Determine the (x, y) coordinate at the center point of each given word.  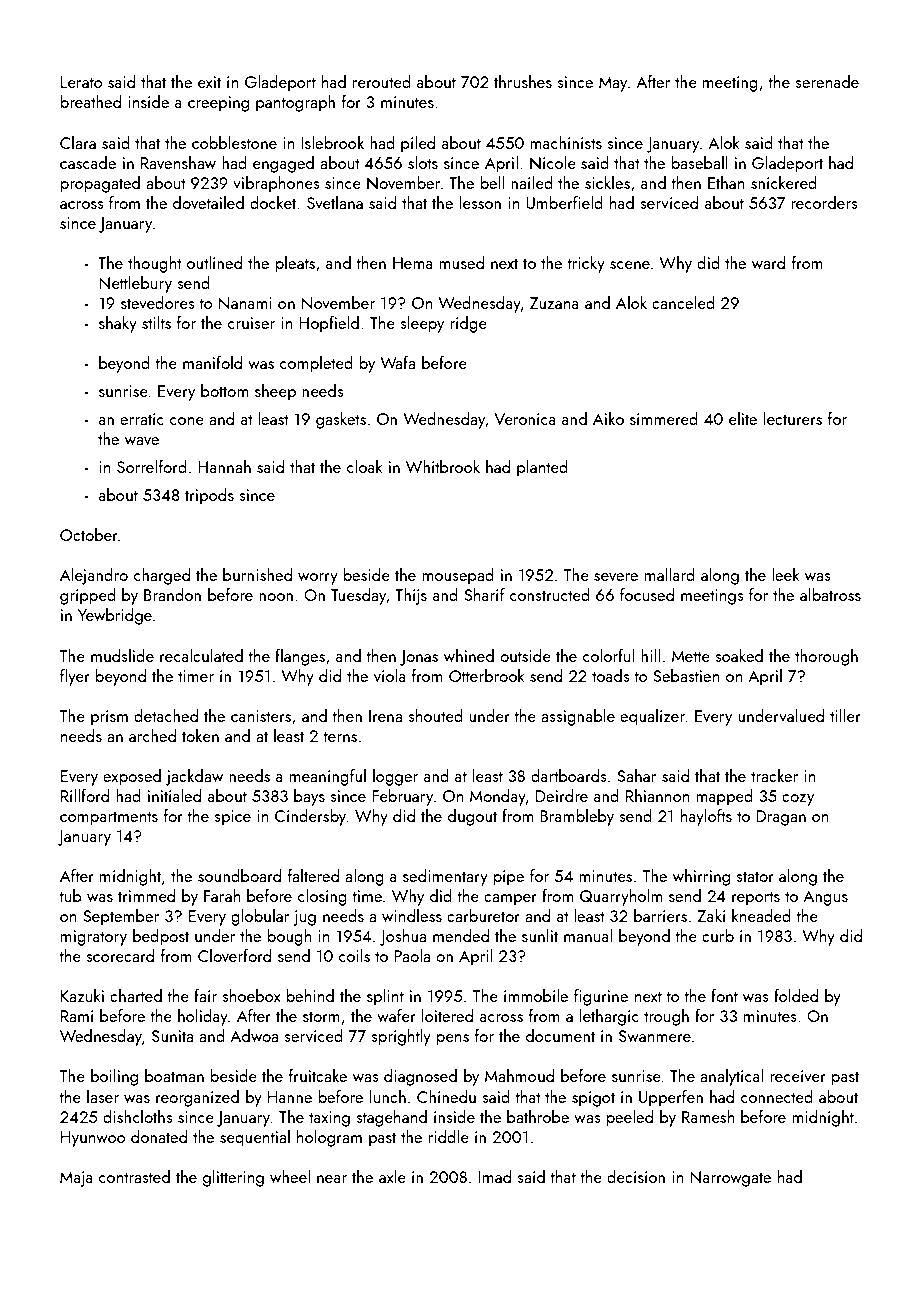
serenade (827, 81)
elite (743, 418)
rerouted (382, 81)
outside (525, 655)
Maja (76, 1179)
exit (209, 82)
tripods (209, 496)
